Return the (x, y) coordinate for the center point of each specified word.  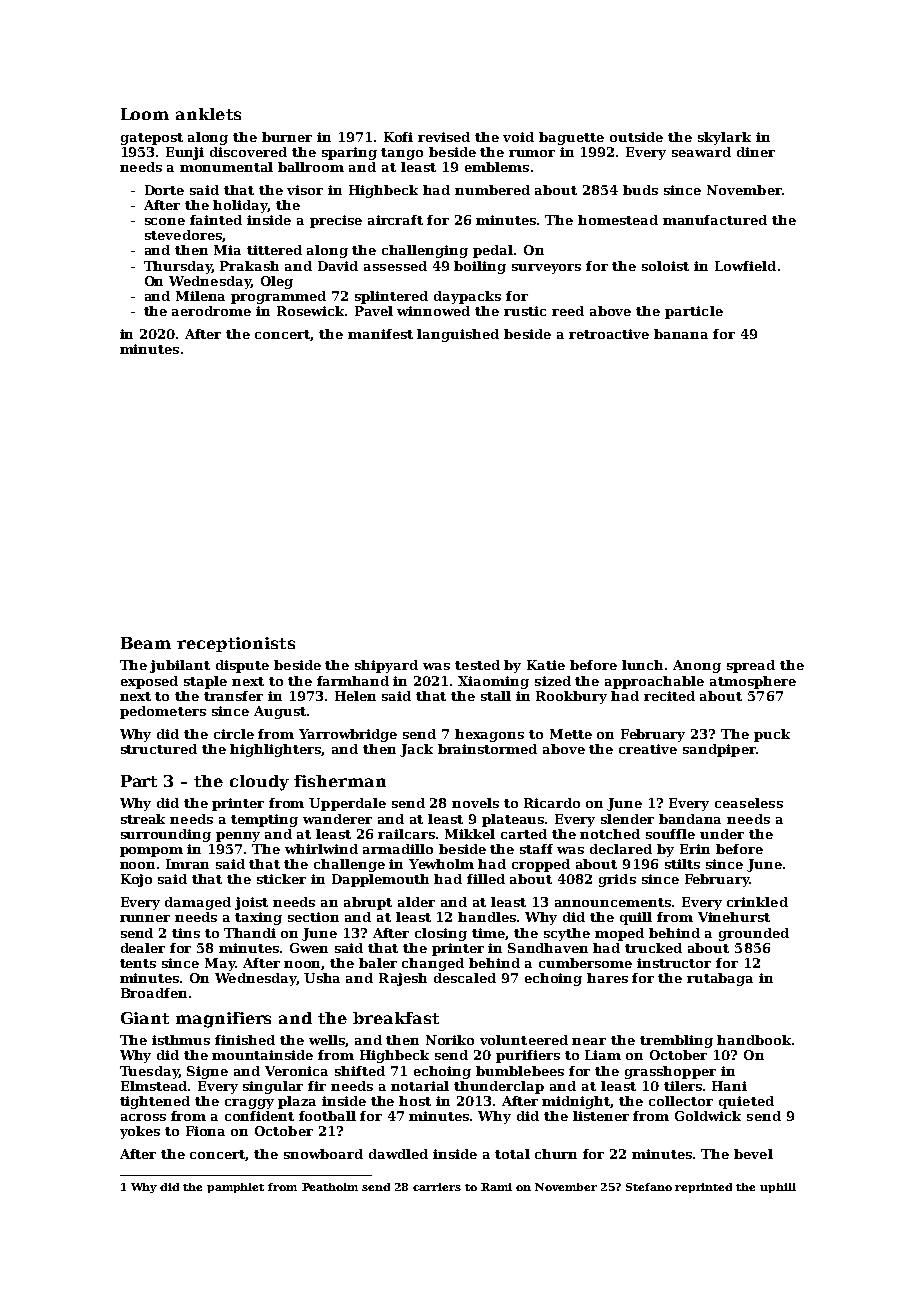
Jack (416, 750)
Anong (697, 666)
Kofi (398, 137)
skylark (724, 138)
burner (287, 137)
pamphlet (235, 1188)
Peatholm (330, 1187)
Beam (146, 643)
